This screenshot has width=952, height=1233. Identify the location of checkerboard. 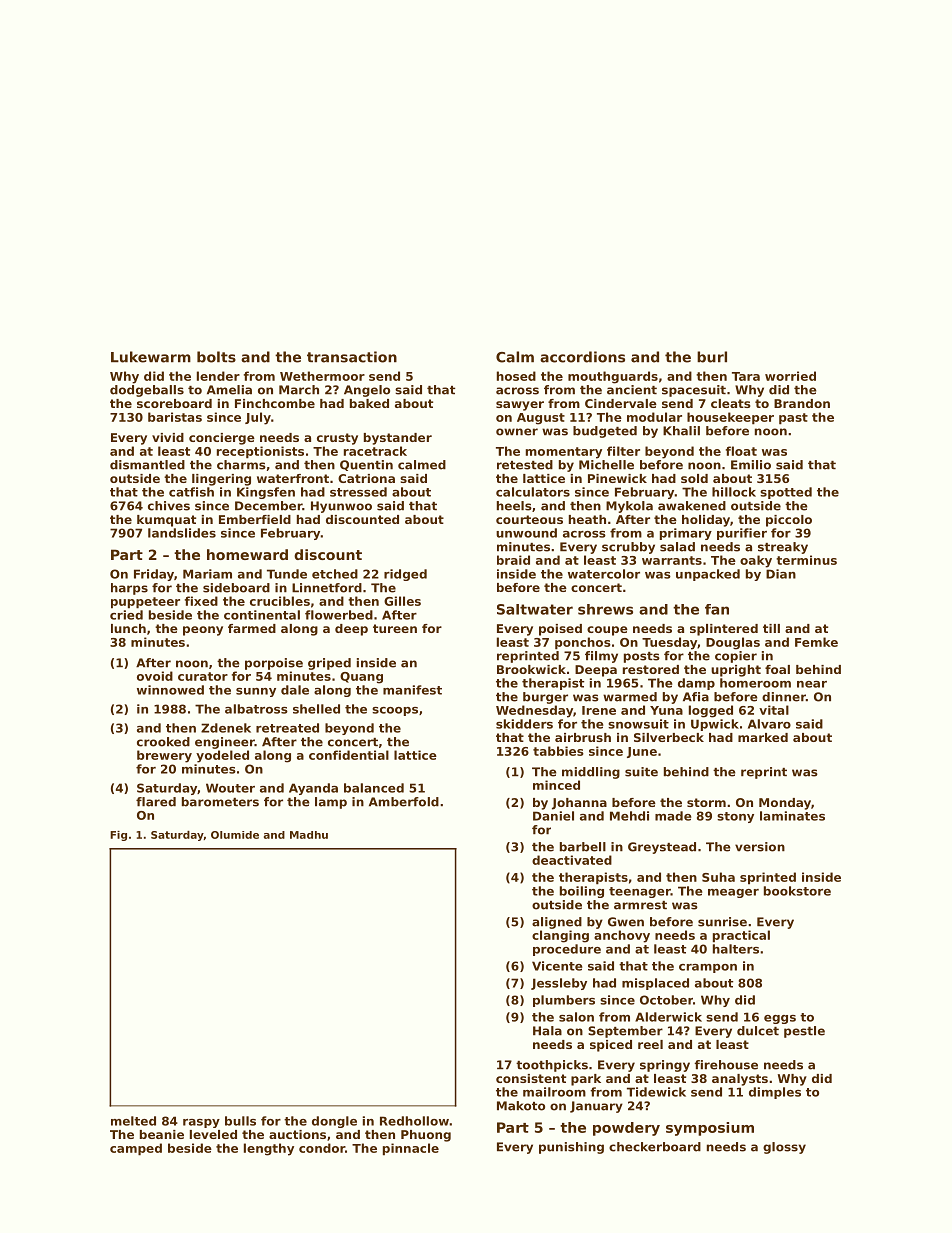
(655, 1147).
